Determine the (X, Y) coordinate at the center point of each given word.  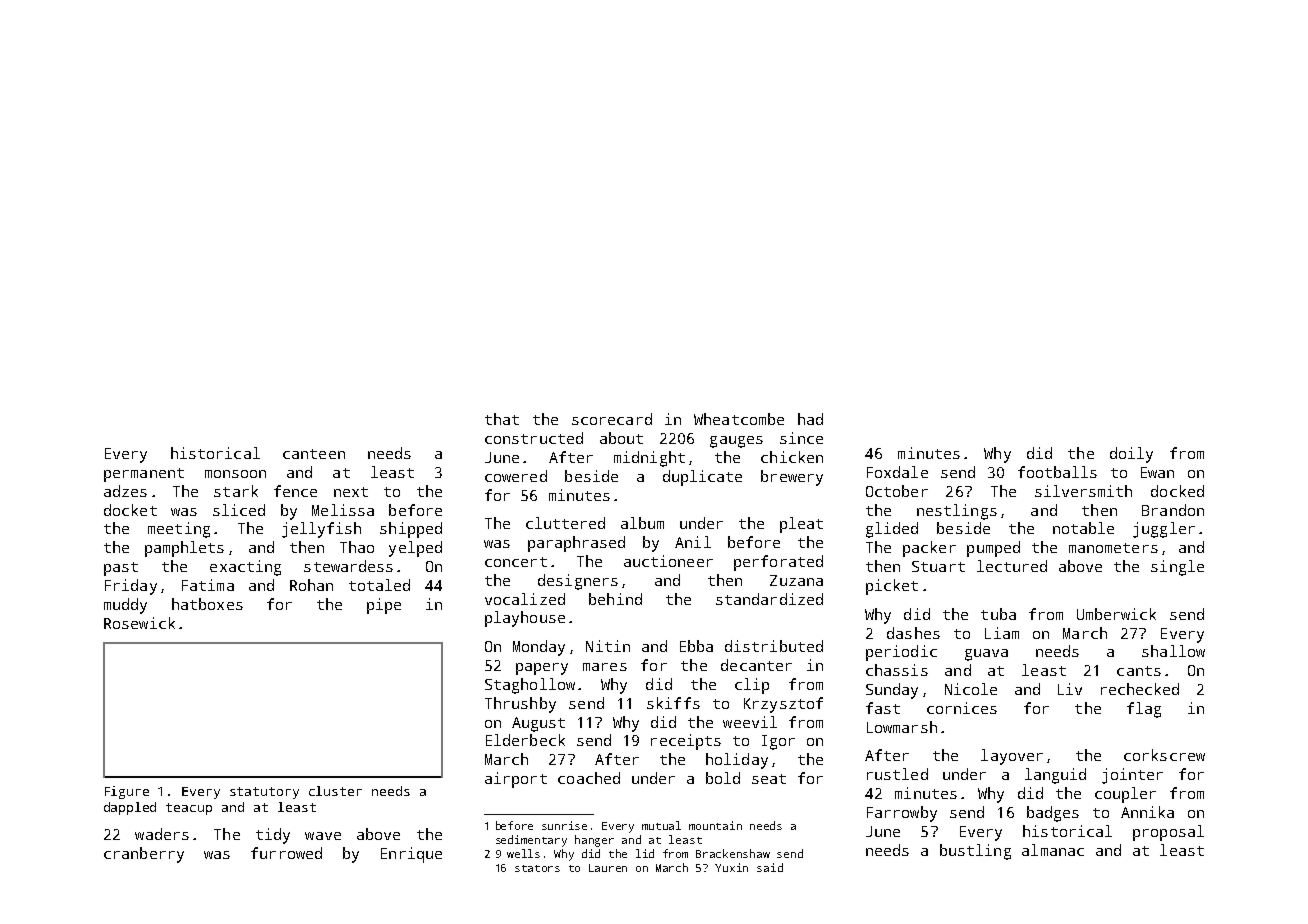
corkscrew (1164, 755)
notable (1083, 528)
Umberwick (1116, 614)
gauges (736, 442)
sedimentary (531, 841)
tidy (273, 836)
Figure (127, 792)
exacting (245, 568)
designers (578, 582)
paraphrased (576, 544)
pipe (384, 606)
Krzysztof (783, 705)
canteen (314, 454)
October (897, 491)
